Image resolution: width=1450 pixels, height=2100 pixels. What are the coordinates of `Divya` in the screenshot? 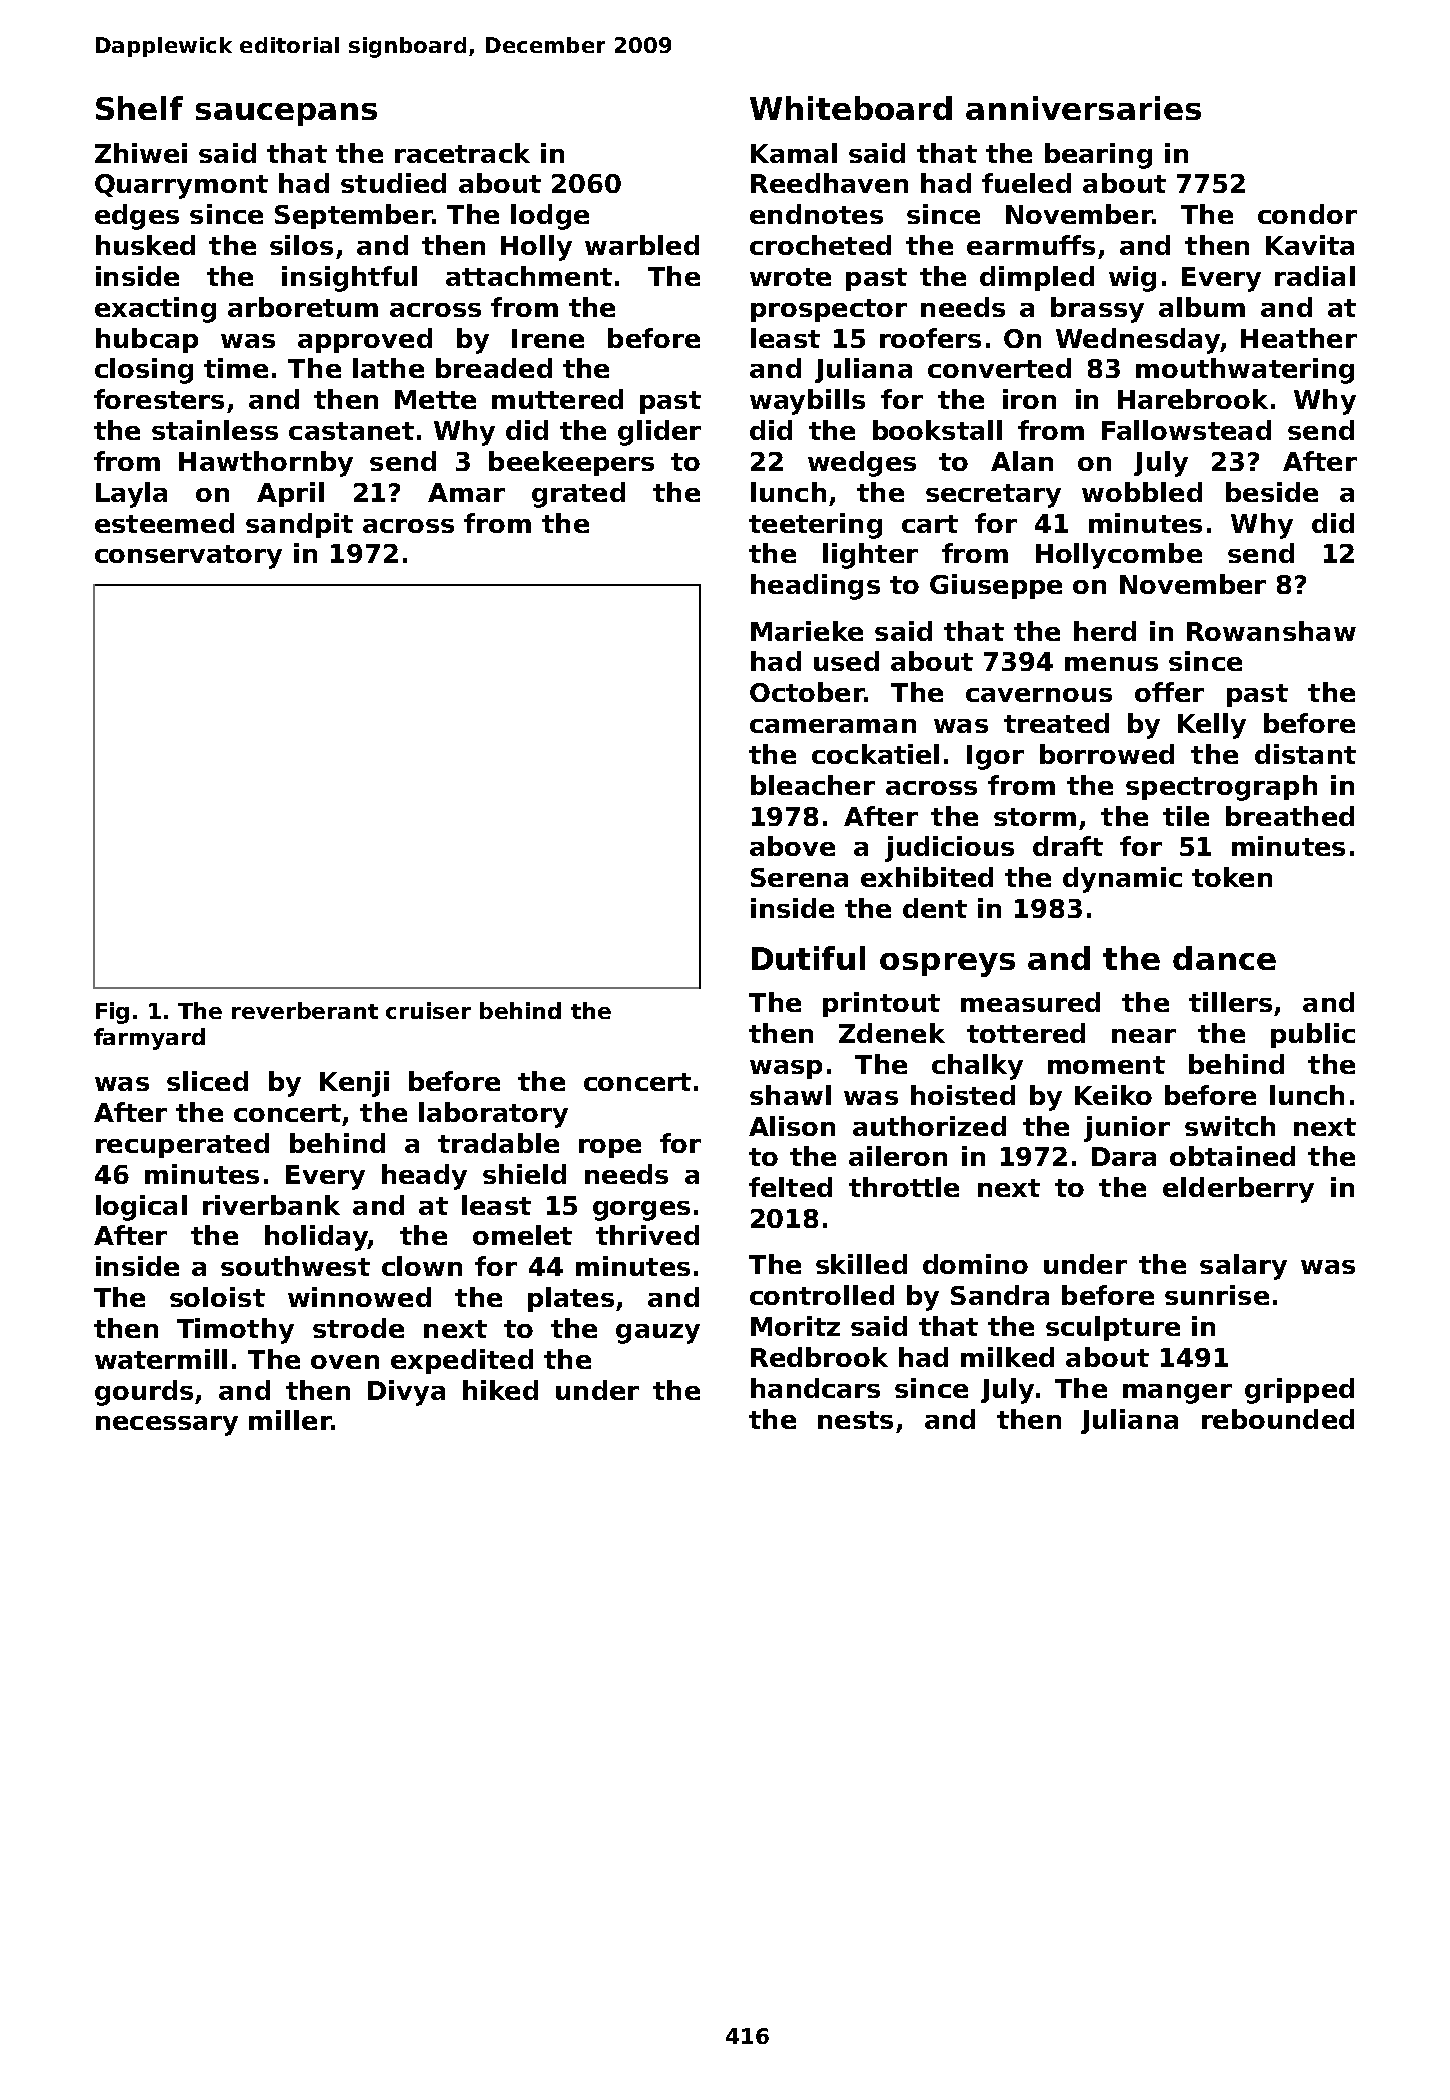 It's located at (406, 1393).
